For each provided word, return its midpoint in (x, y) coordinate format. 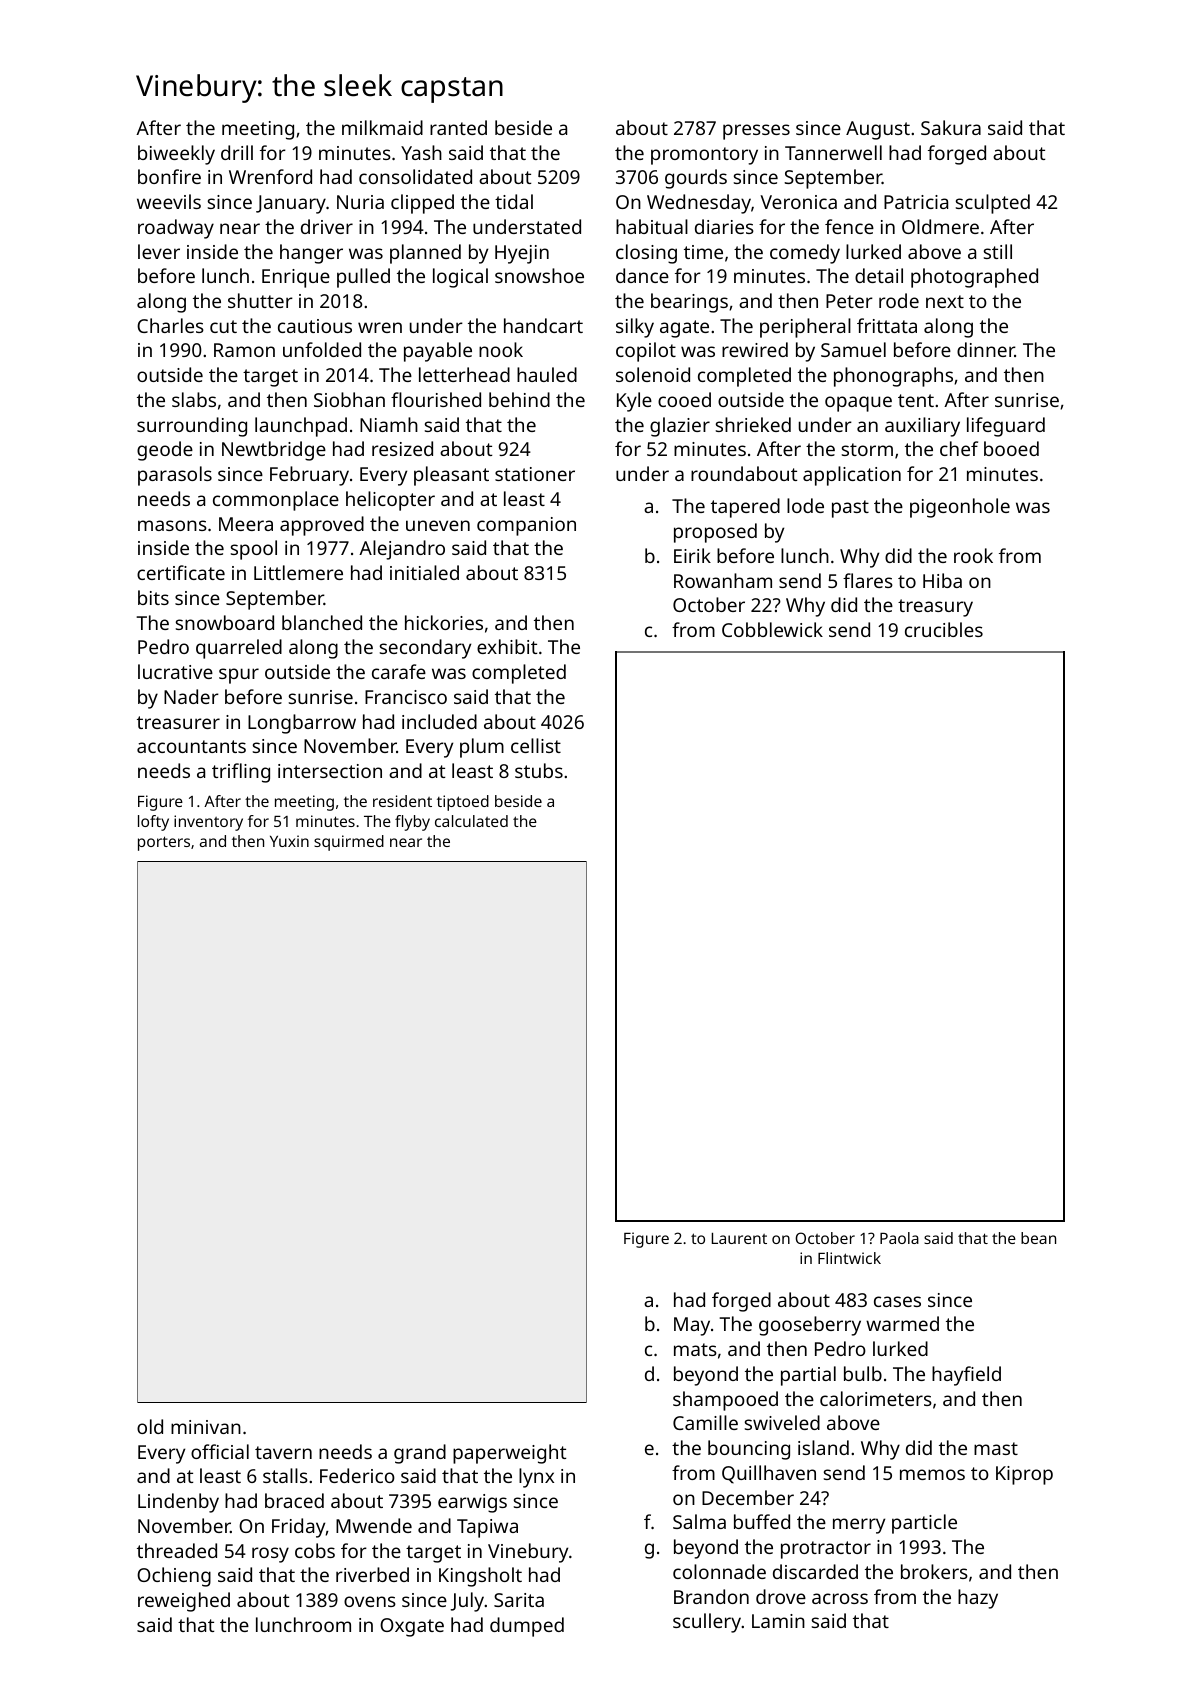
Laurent (739, 1238)
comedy (805, 254)
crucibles (944, 629)
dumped (527, 1627)
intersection (330, 771)
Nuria (360, 202)
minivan (206, 1427)
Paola (899, 1238)
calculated (471, 821)
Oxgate (412, 1627)
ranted (458, 127)
